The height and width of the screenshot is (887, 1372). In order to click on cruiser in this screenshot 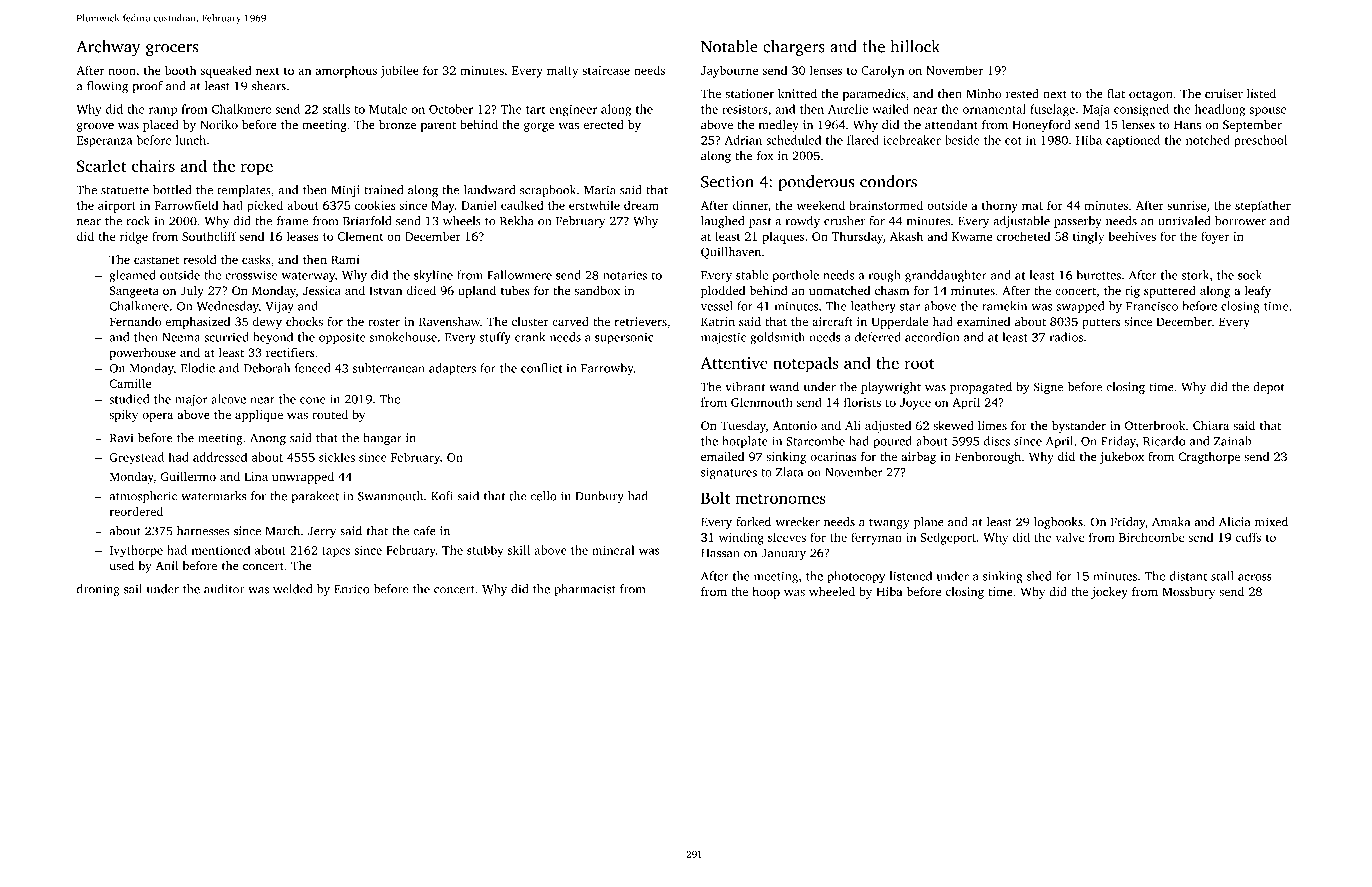, I will do `click(1224, 93)`.
